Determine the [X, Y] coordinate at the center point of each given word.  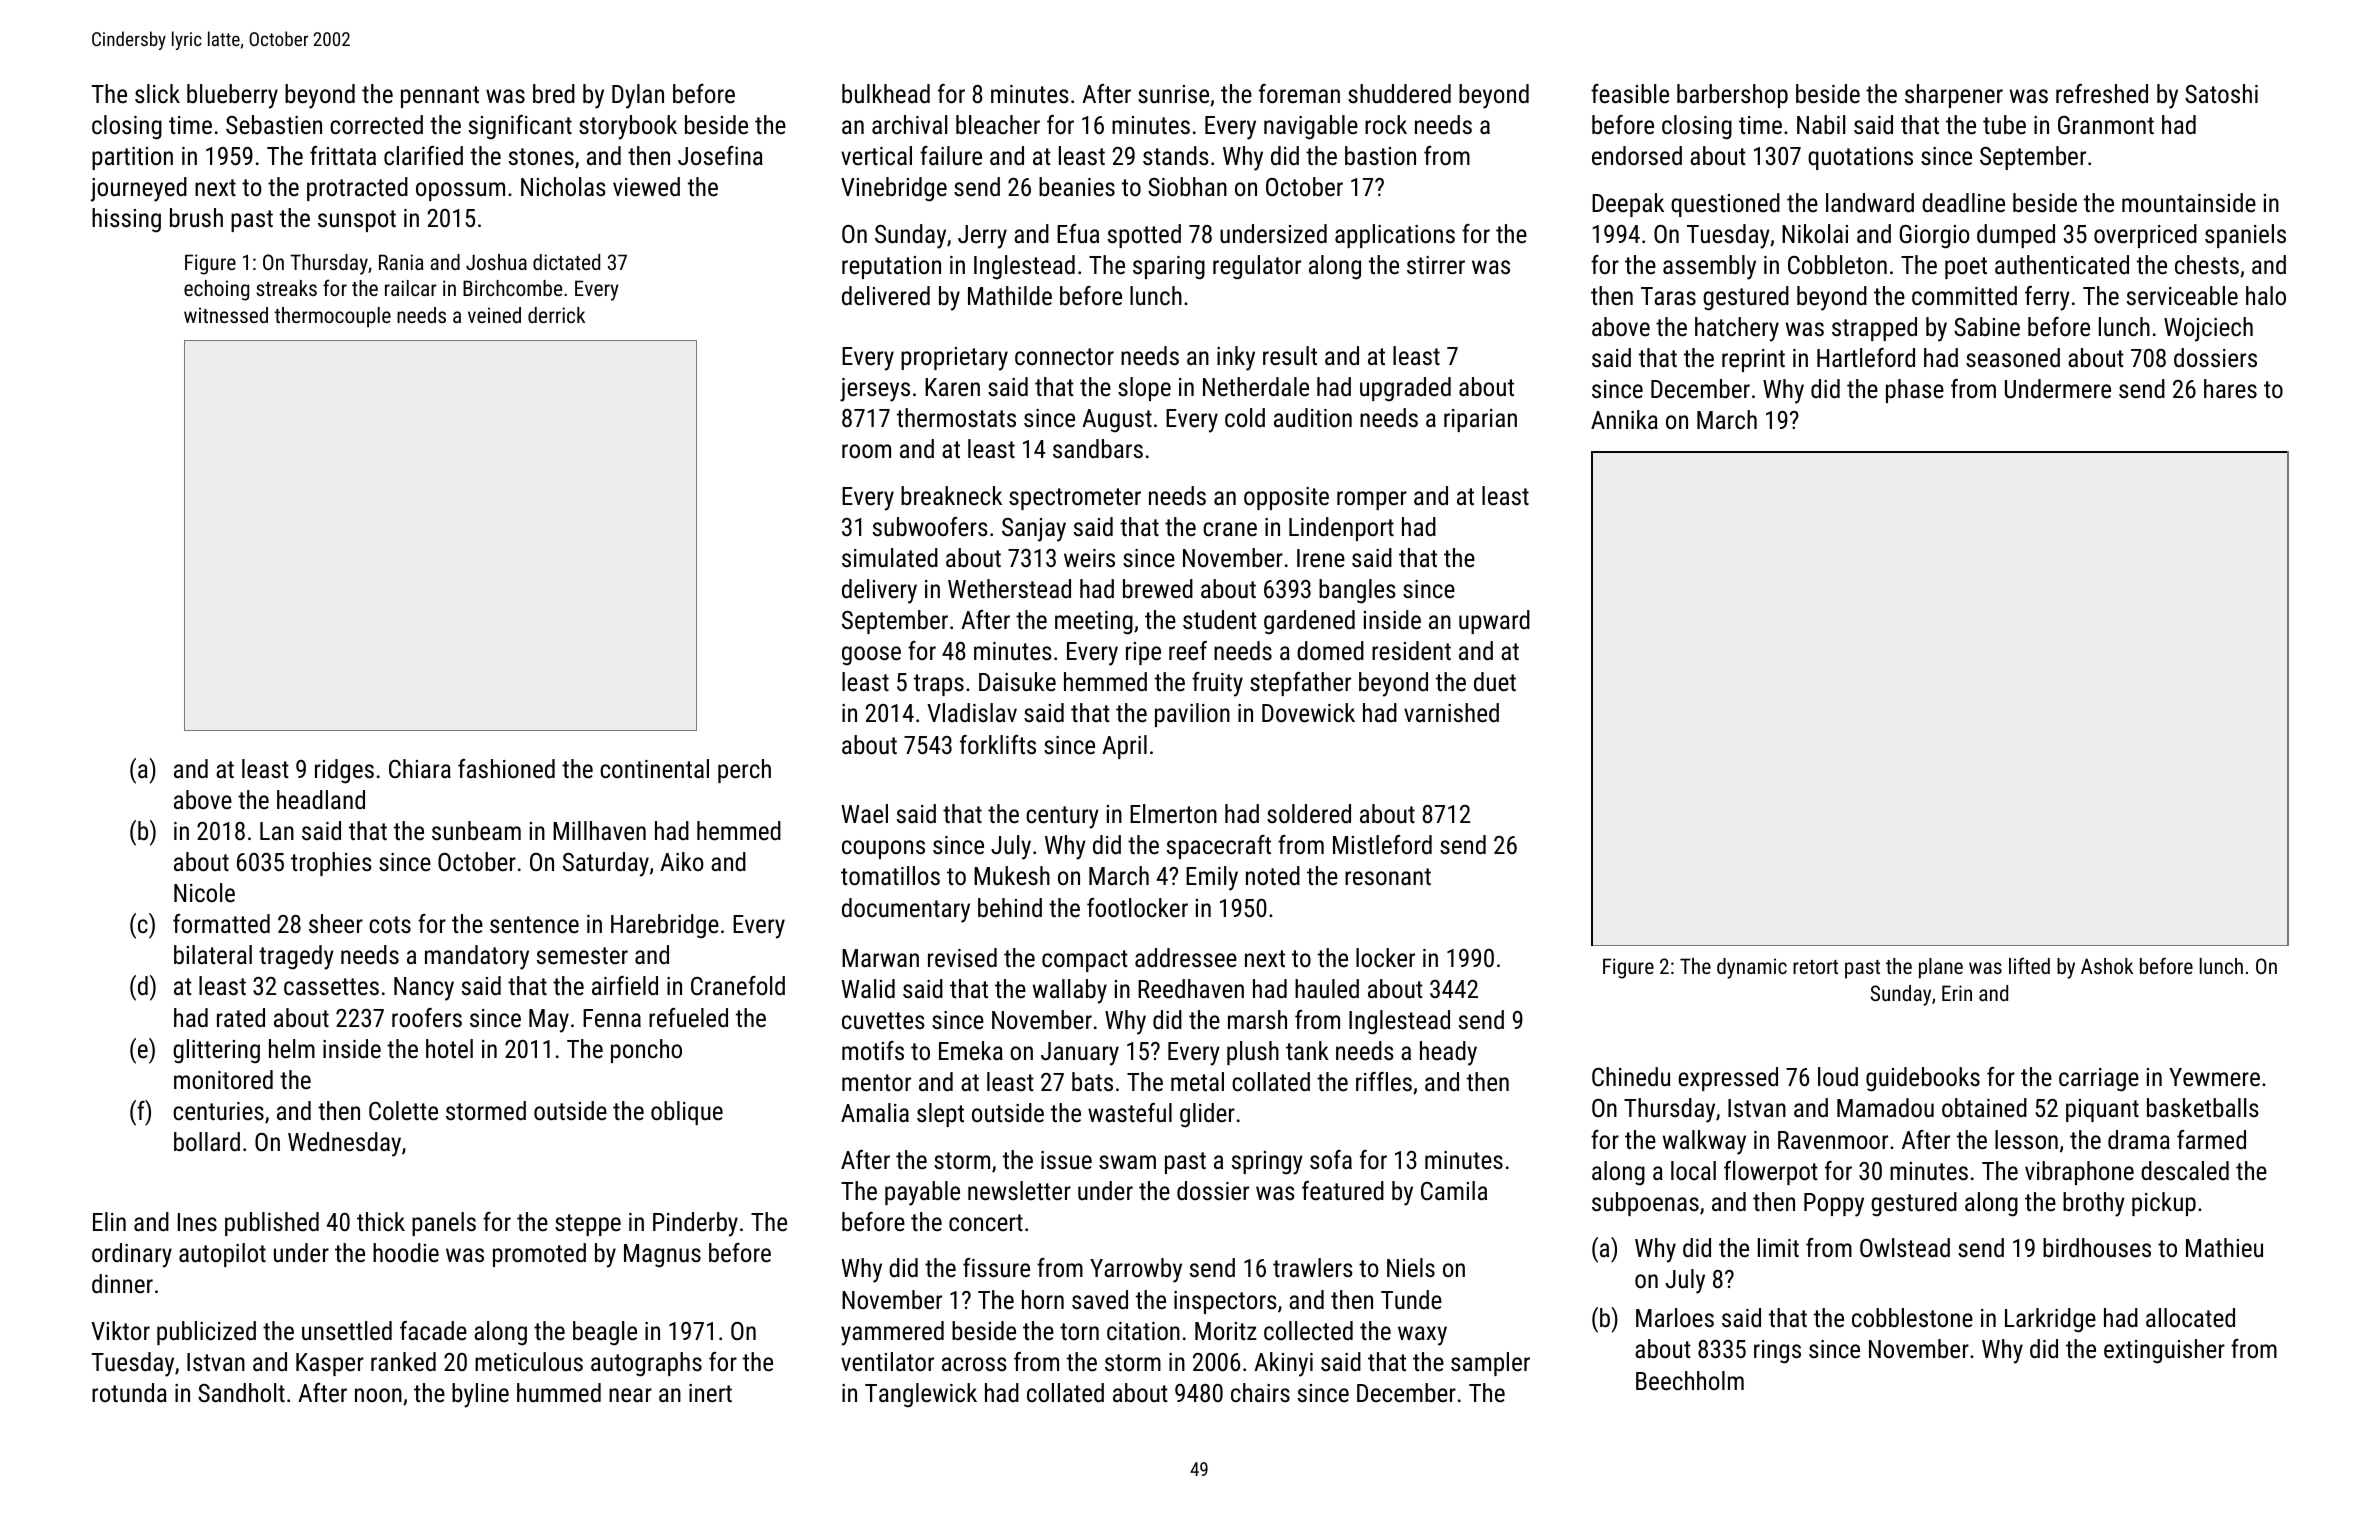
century [1062, 817]
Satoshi [2221, 93]
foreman [1299, 93]
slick [157, 93]
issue [1066, 1160]
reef [1188, 650]
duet [1495, 681]
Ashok [2107, 966]
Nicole [204, 892]
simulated [890, 557]
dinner [122, 1283]
